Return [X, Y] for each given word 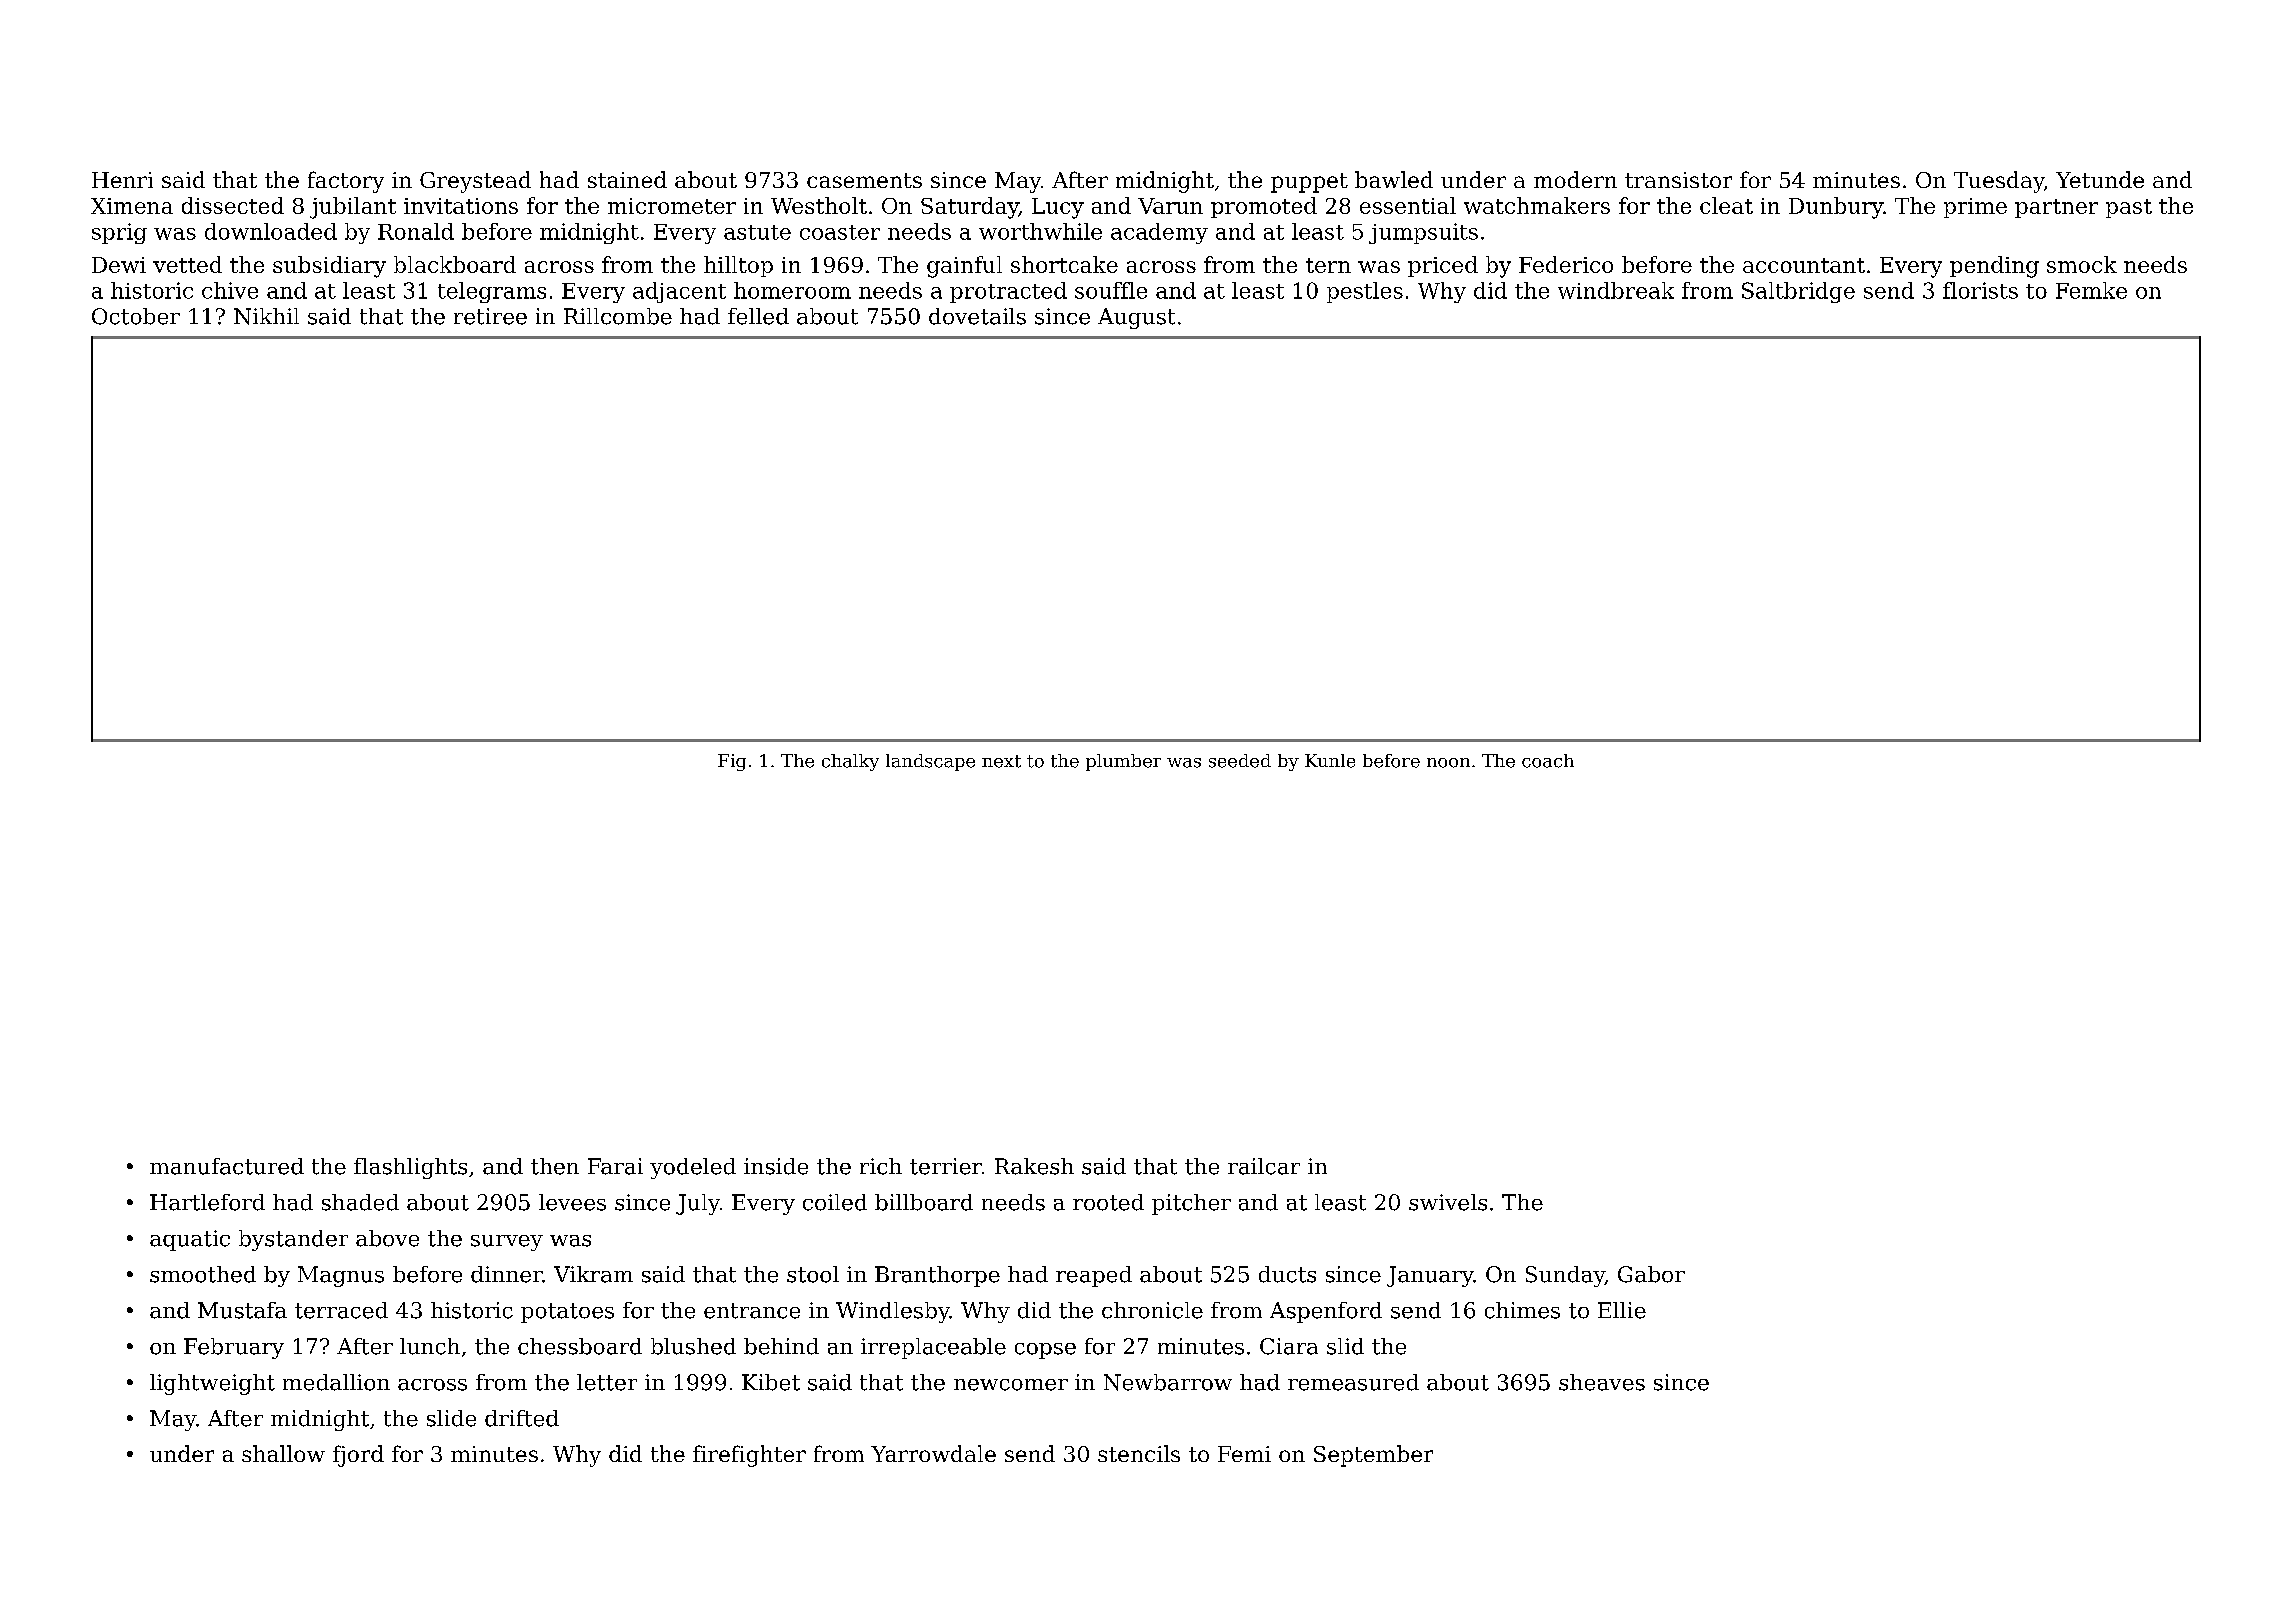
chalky [850, 762]
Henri [122, 180]
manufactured [227, 1166]
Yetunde [2100, 179]
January [1430, 1276]
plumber [1123, 762]
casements [864, 180]
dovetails [977, 316]
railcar [1264, 1166]
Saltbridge [1798, 292]
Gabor [1651, 1274]
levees [572, 1202]
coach [1548, 761]
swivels [1448, 1202]
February [234, 1348]
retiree [490, 316]
